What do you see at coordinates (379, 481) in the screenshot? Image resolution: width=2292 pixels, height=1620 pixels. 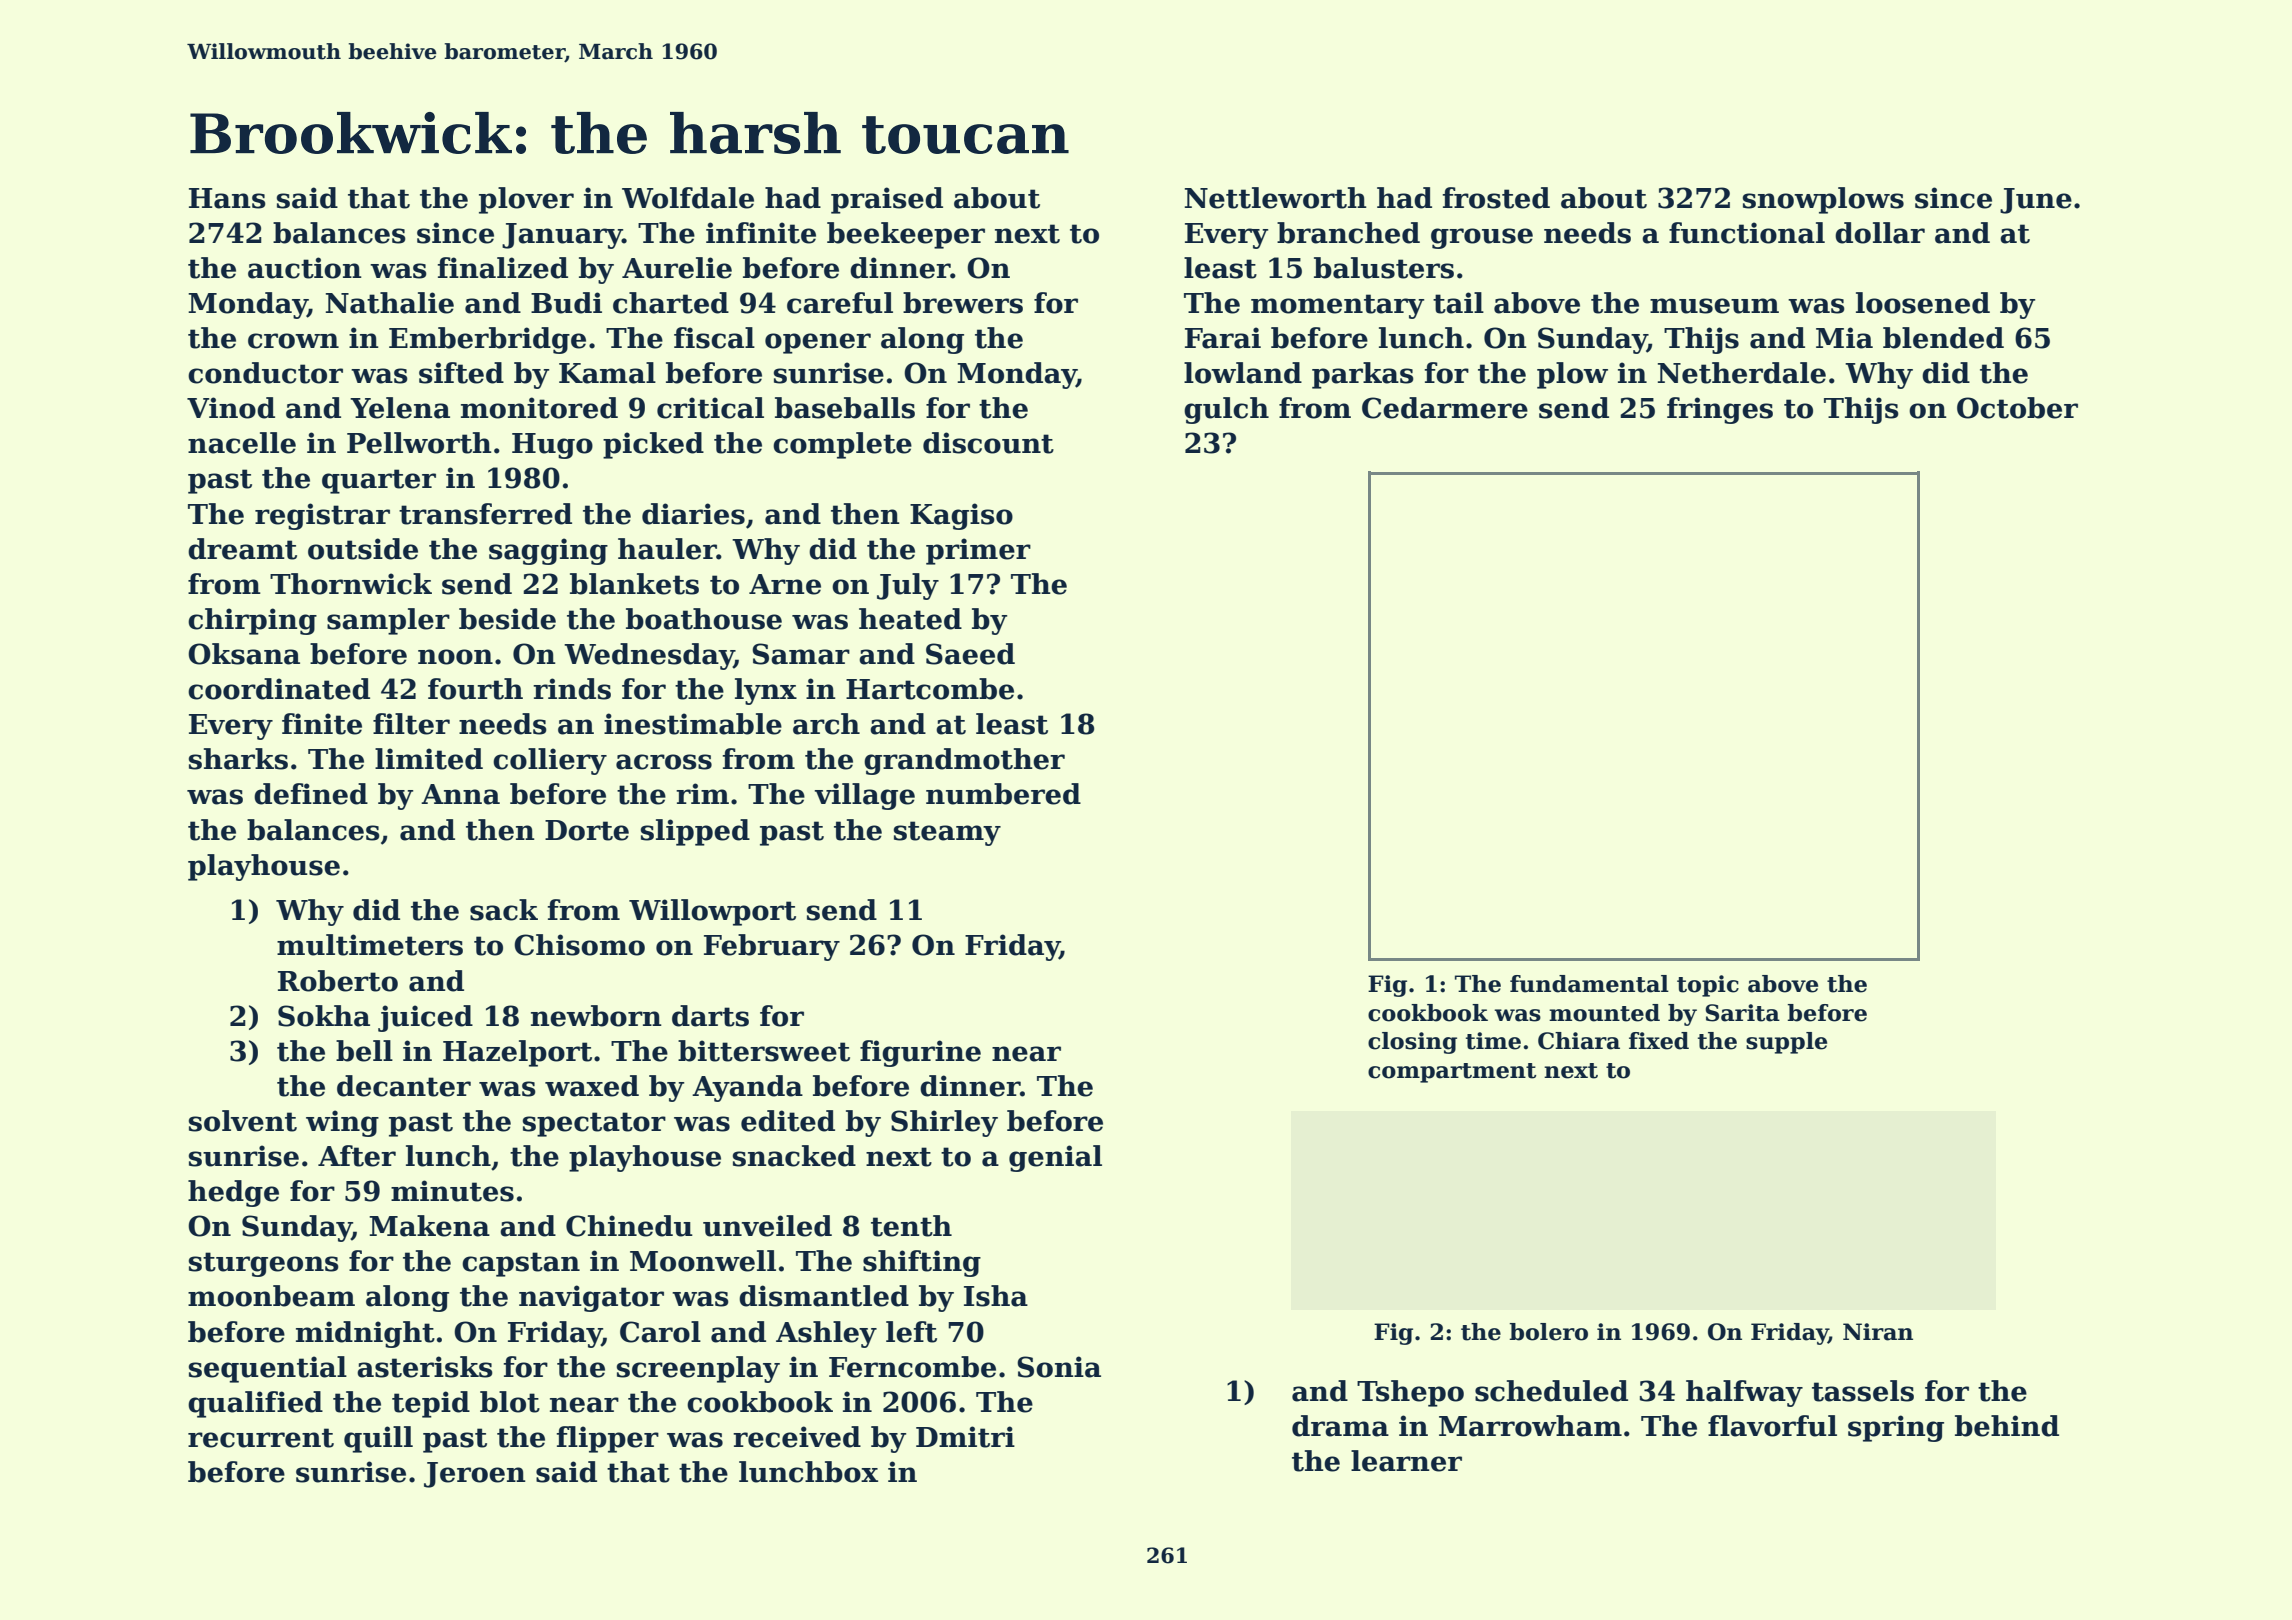 I see `quarter` at bounding box center [379, 481].
